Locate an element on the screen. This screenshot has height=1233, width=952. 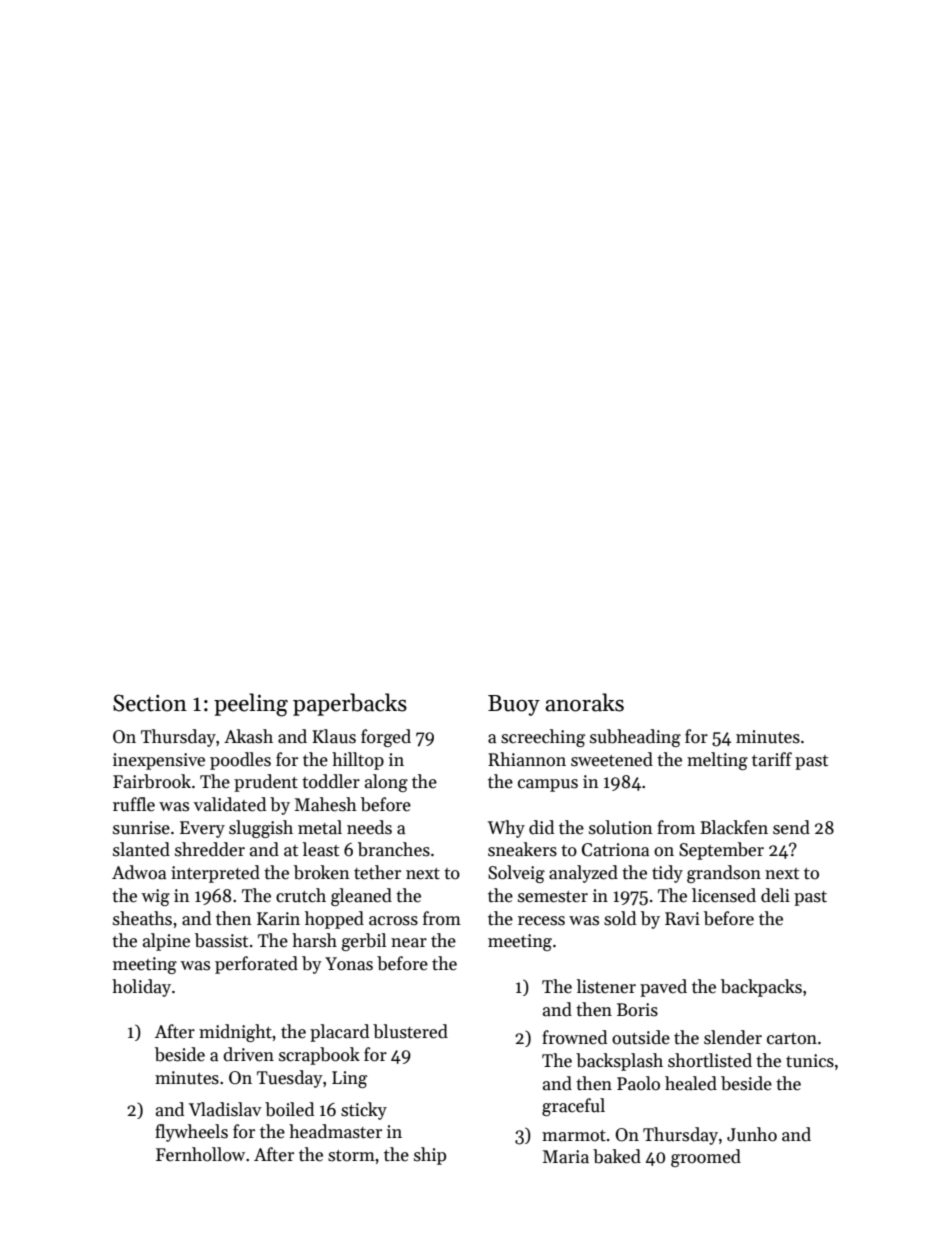
Tuesday is located at coordinates (290, 1079).
